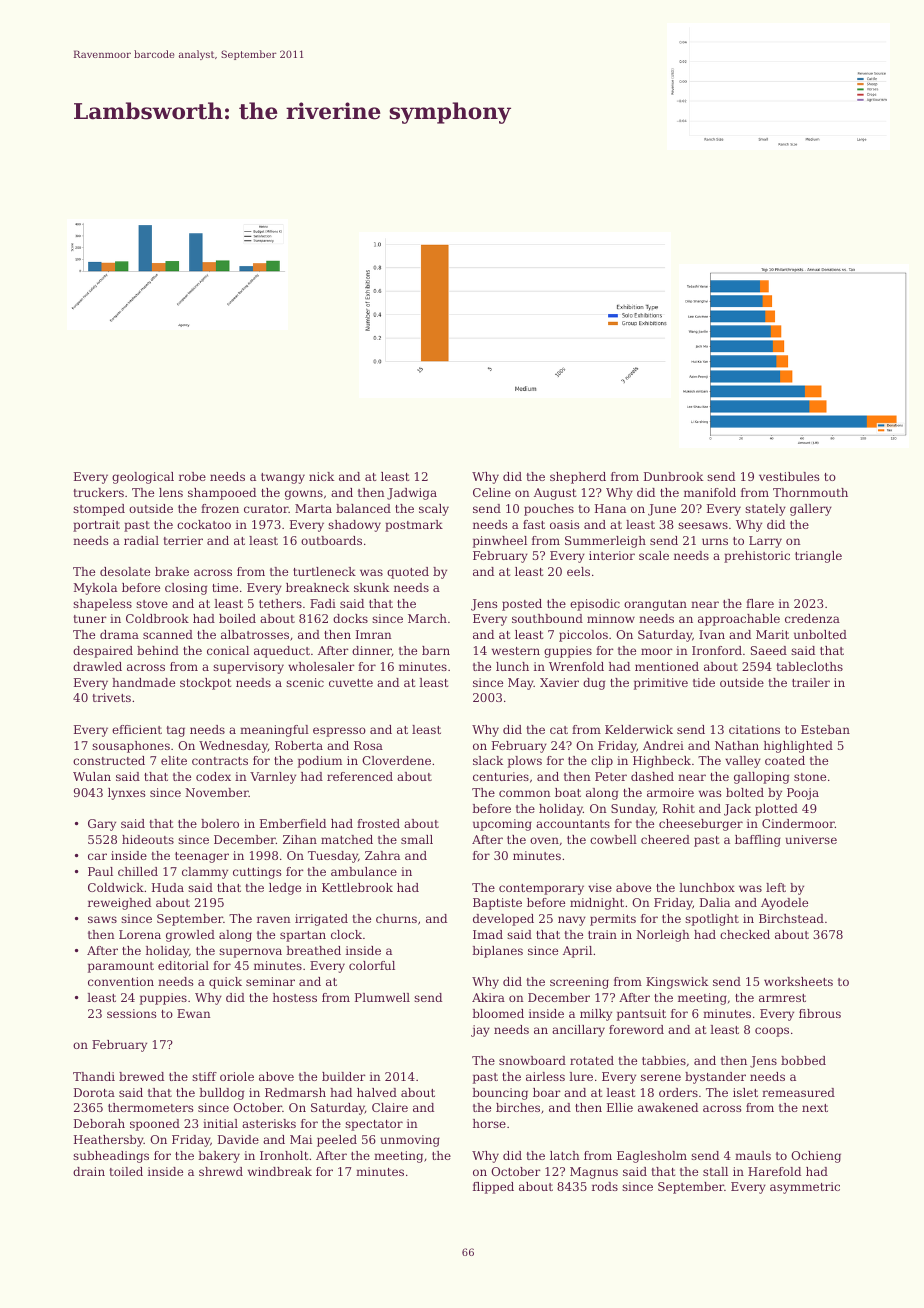  I want to click on galloping, so click(761, 778).
